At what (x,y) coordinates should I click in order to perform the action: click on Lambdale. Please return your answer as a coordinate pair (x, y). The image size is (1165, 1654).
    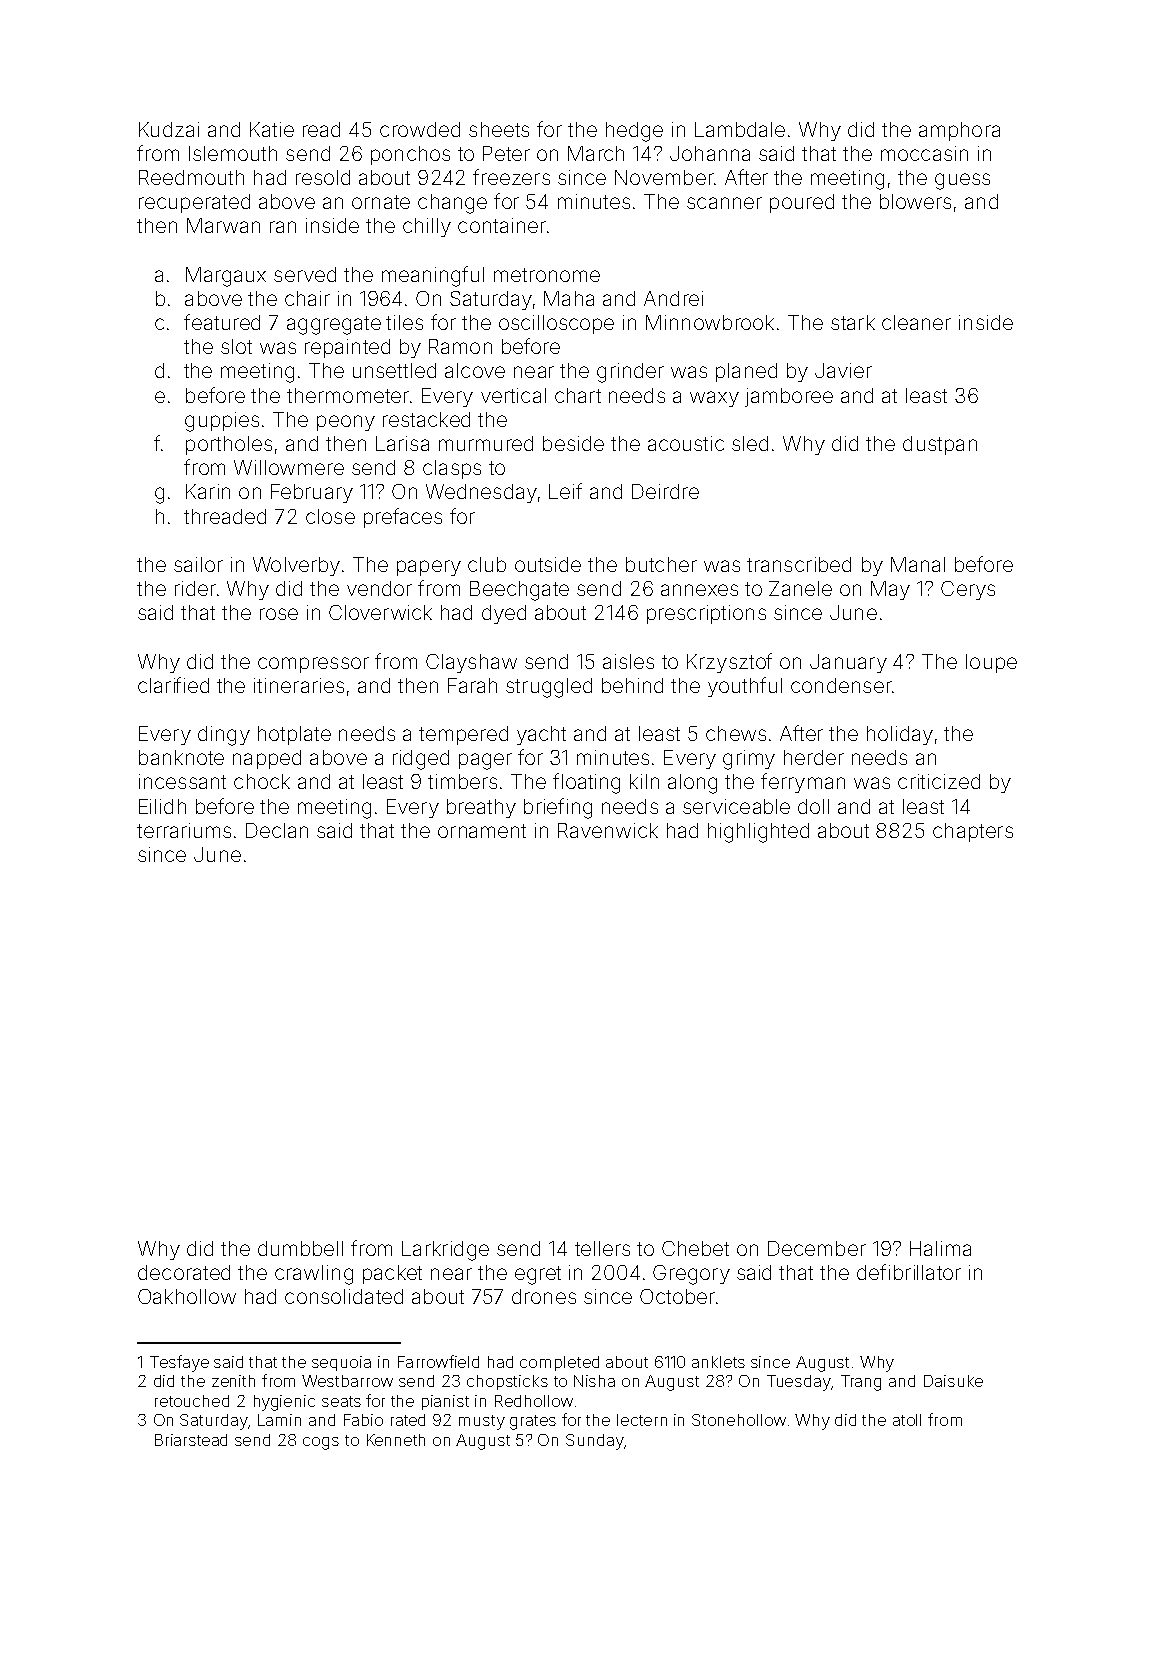
    Looking at the image, I should click on (740, 129).
